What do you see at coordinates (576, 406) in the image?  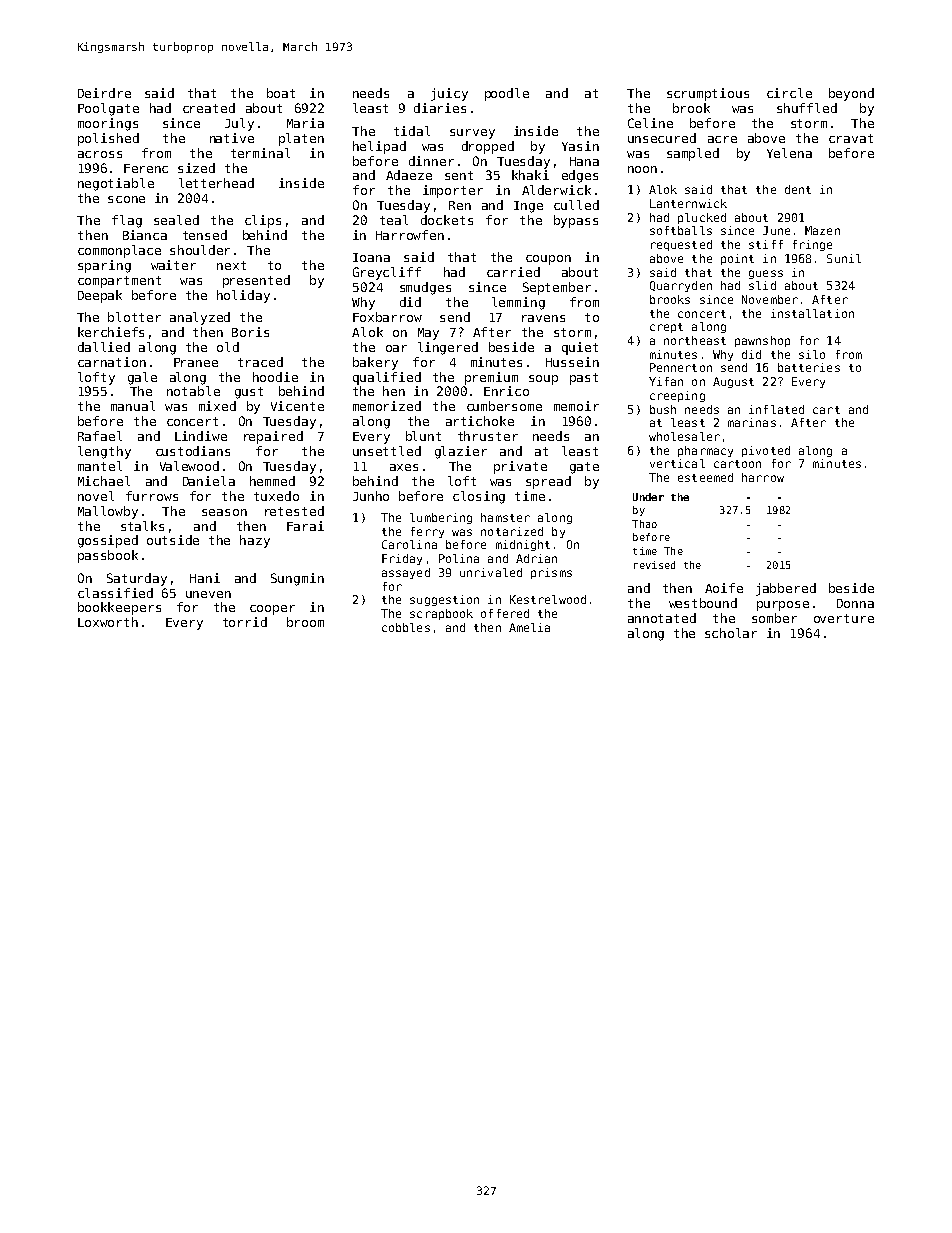 I see `memoir` at bounding box center [576, 406].
